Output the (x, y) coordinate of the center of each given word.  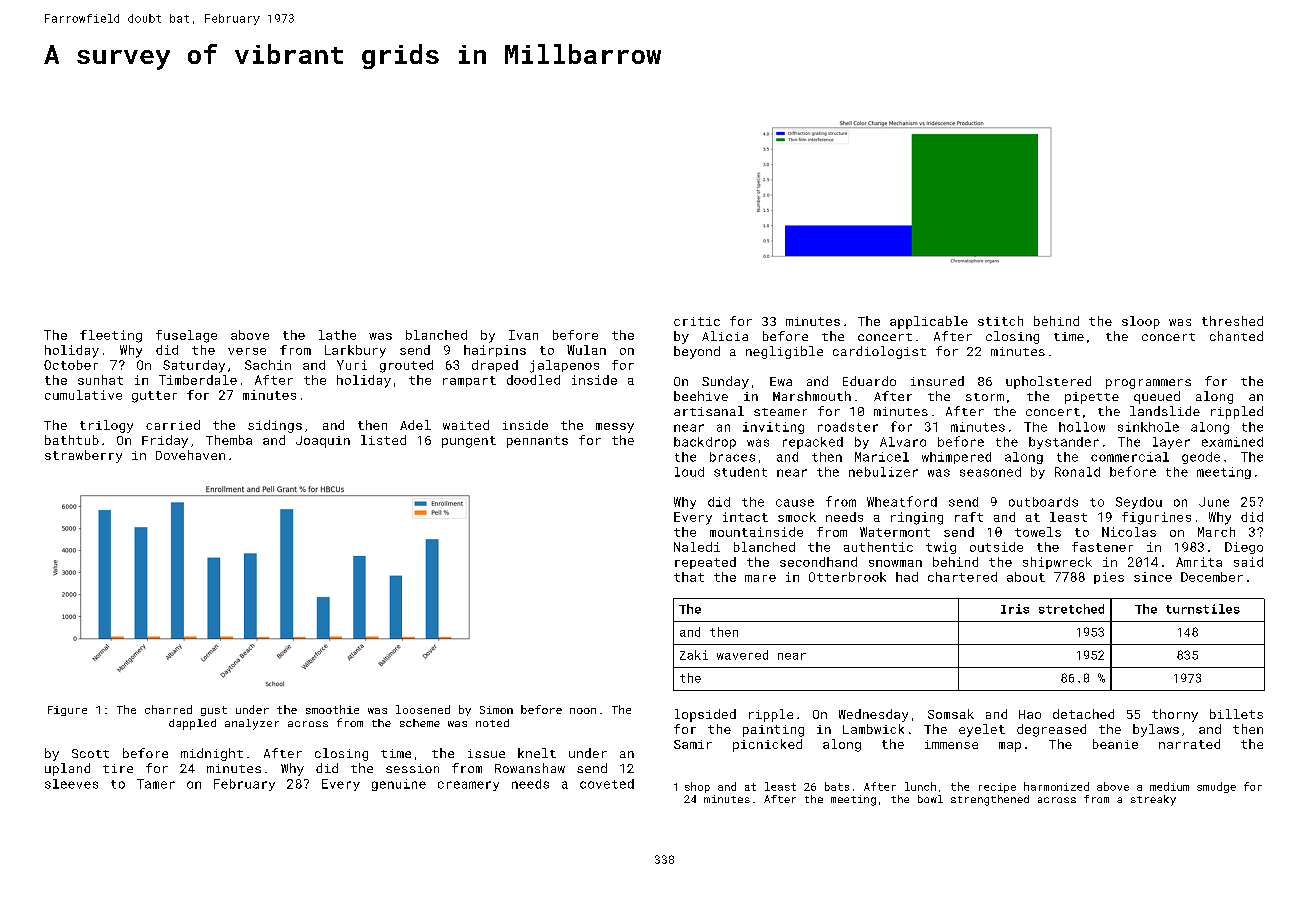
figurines (1156, 518)
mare (760, 578)
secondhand (818, 562)
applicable (929, 322)
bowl (930, 799)
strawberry (83, 456)
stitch (1000, 321)
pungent (469, 442)
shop (697, 787)
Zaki (694, 655)
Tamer (156, 784)
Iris (1015, 609)
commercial (1130, 457)
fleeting (111, 336)
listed (383, 440)
